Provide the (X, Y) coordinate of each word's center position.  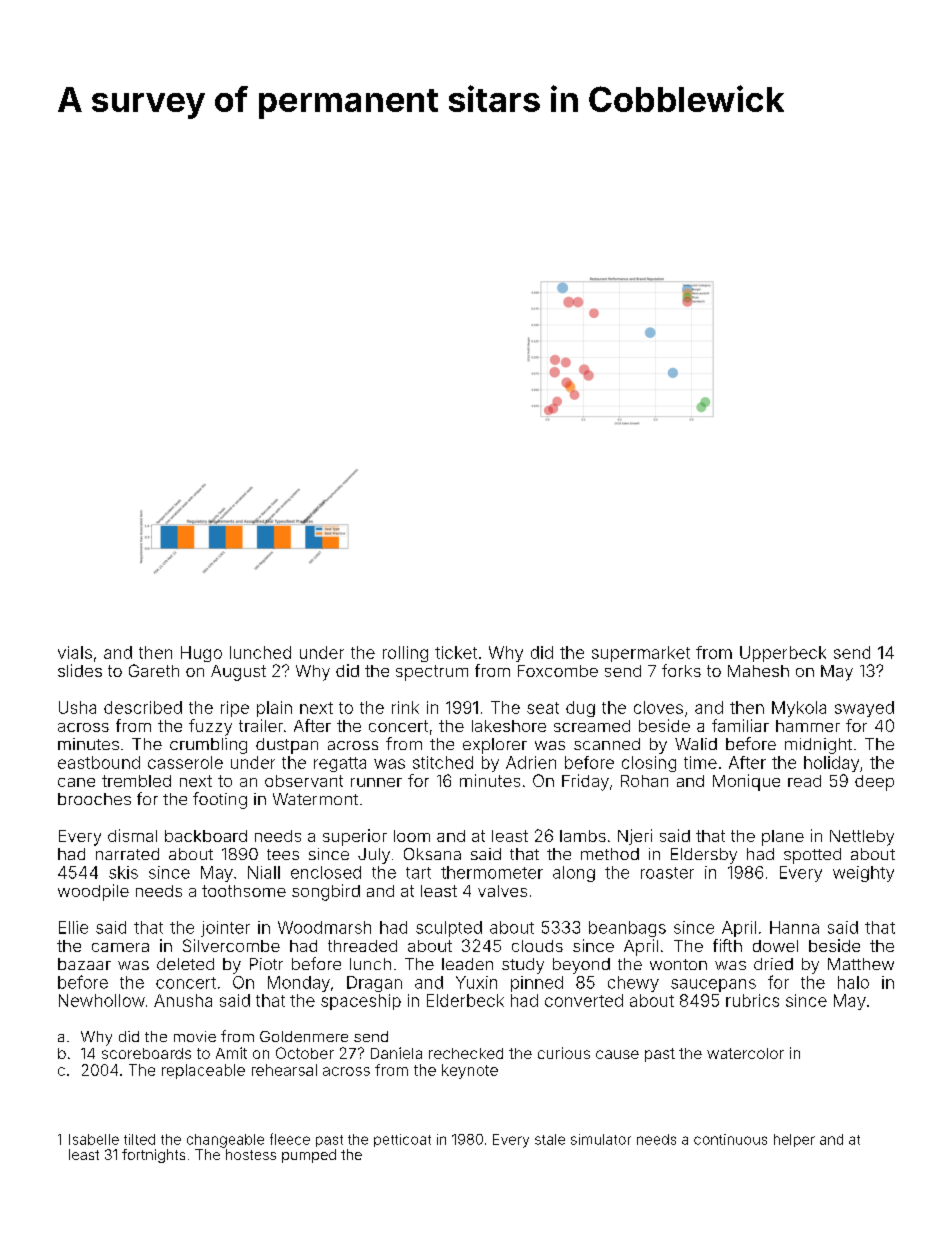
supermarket (641, 654)
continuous (730, 1139)
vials (75, 652)
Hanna (794, 927)
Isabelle (94, 1139)
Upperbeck (783, 654)
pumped (309, 1156)
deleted (185, 964)
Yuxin (476, 982)
